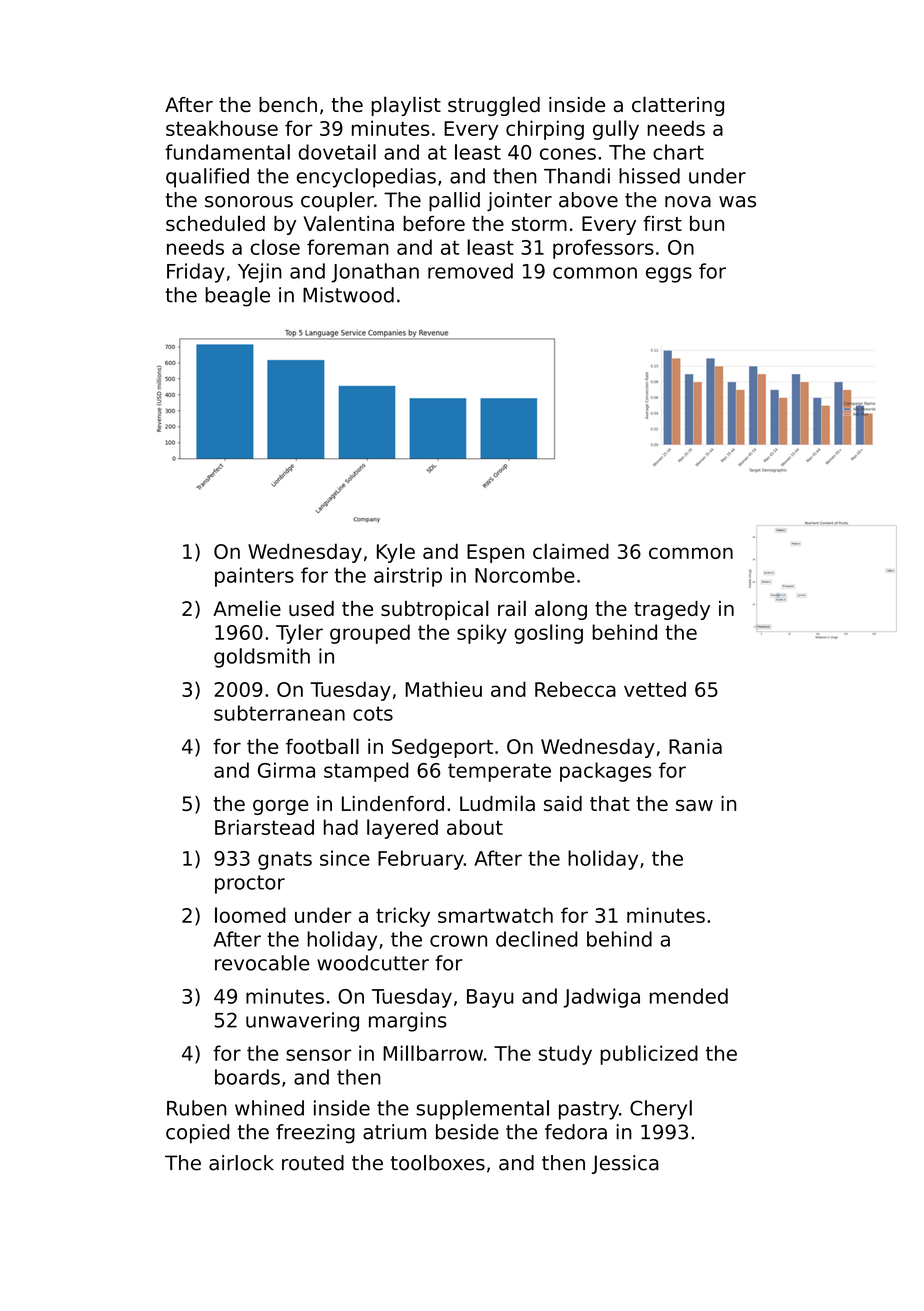 The image size is (924, 1311). I want to click on bench, so click(288, 104).
